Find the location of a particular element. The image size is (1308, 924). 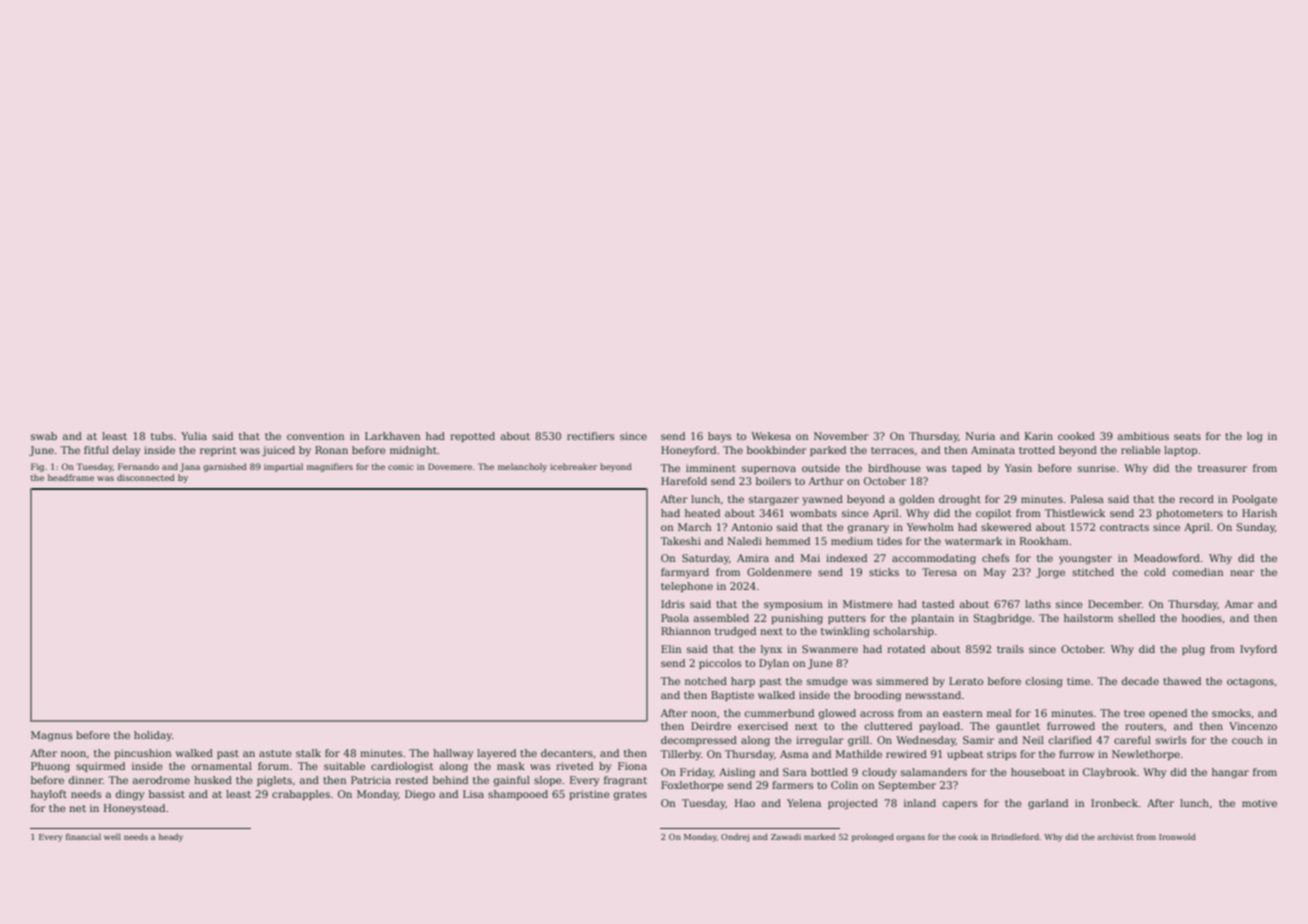

holiday is located at coordinates (153, 736).
